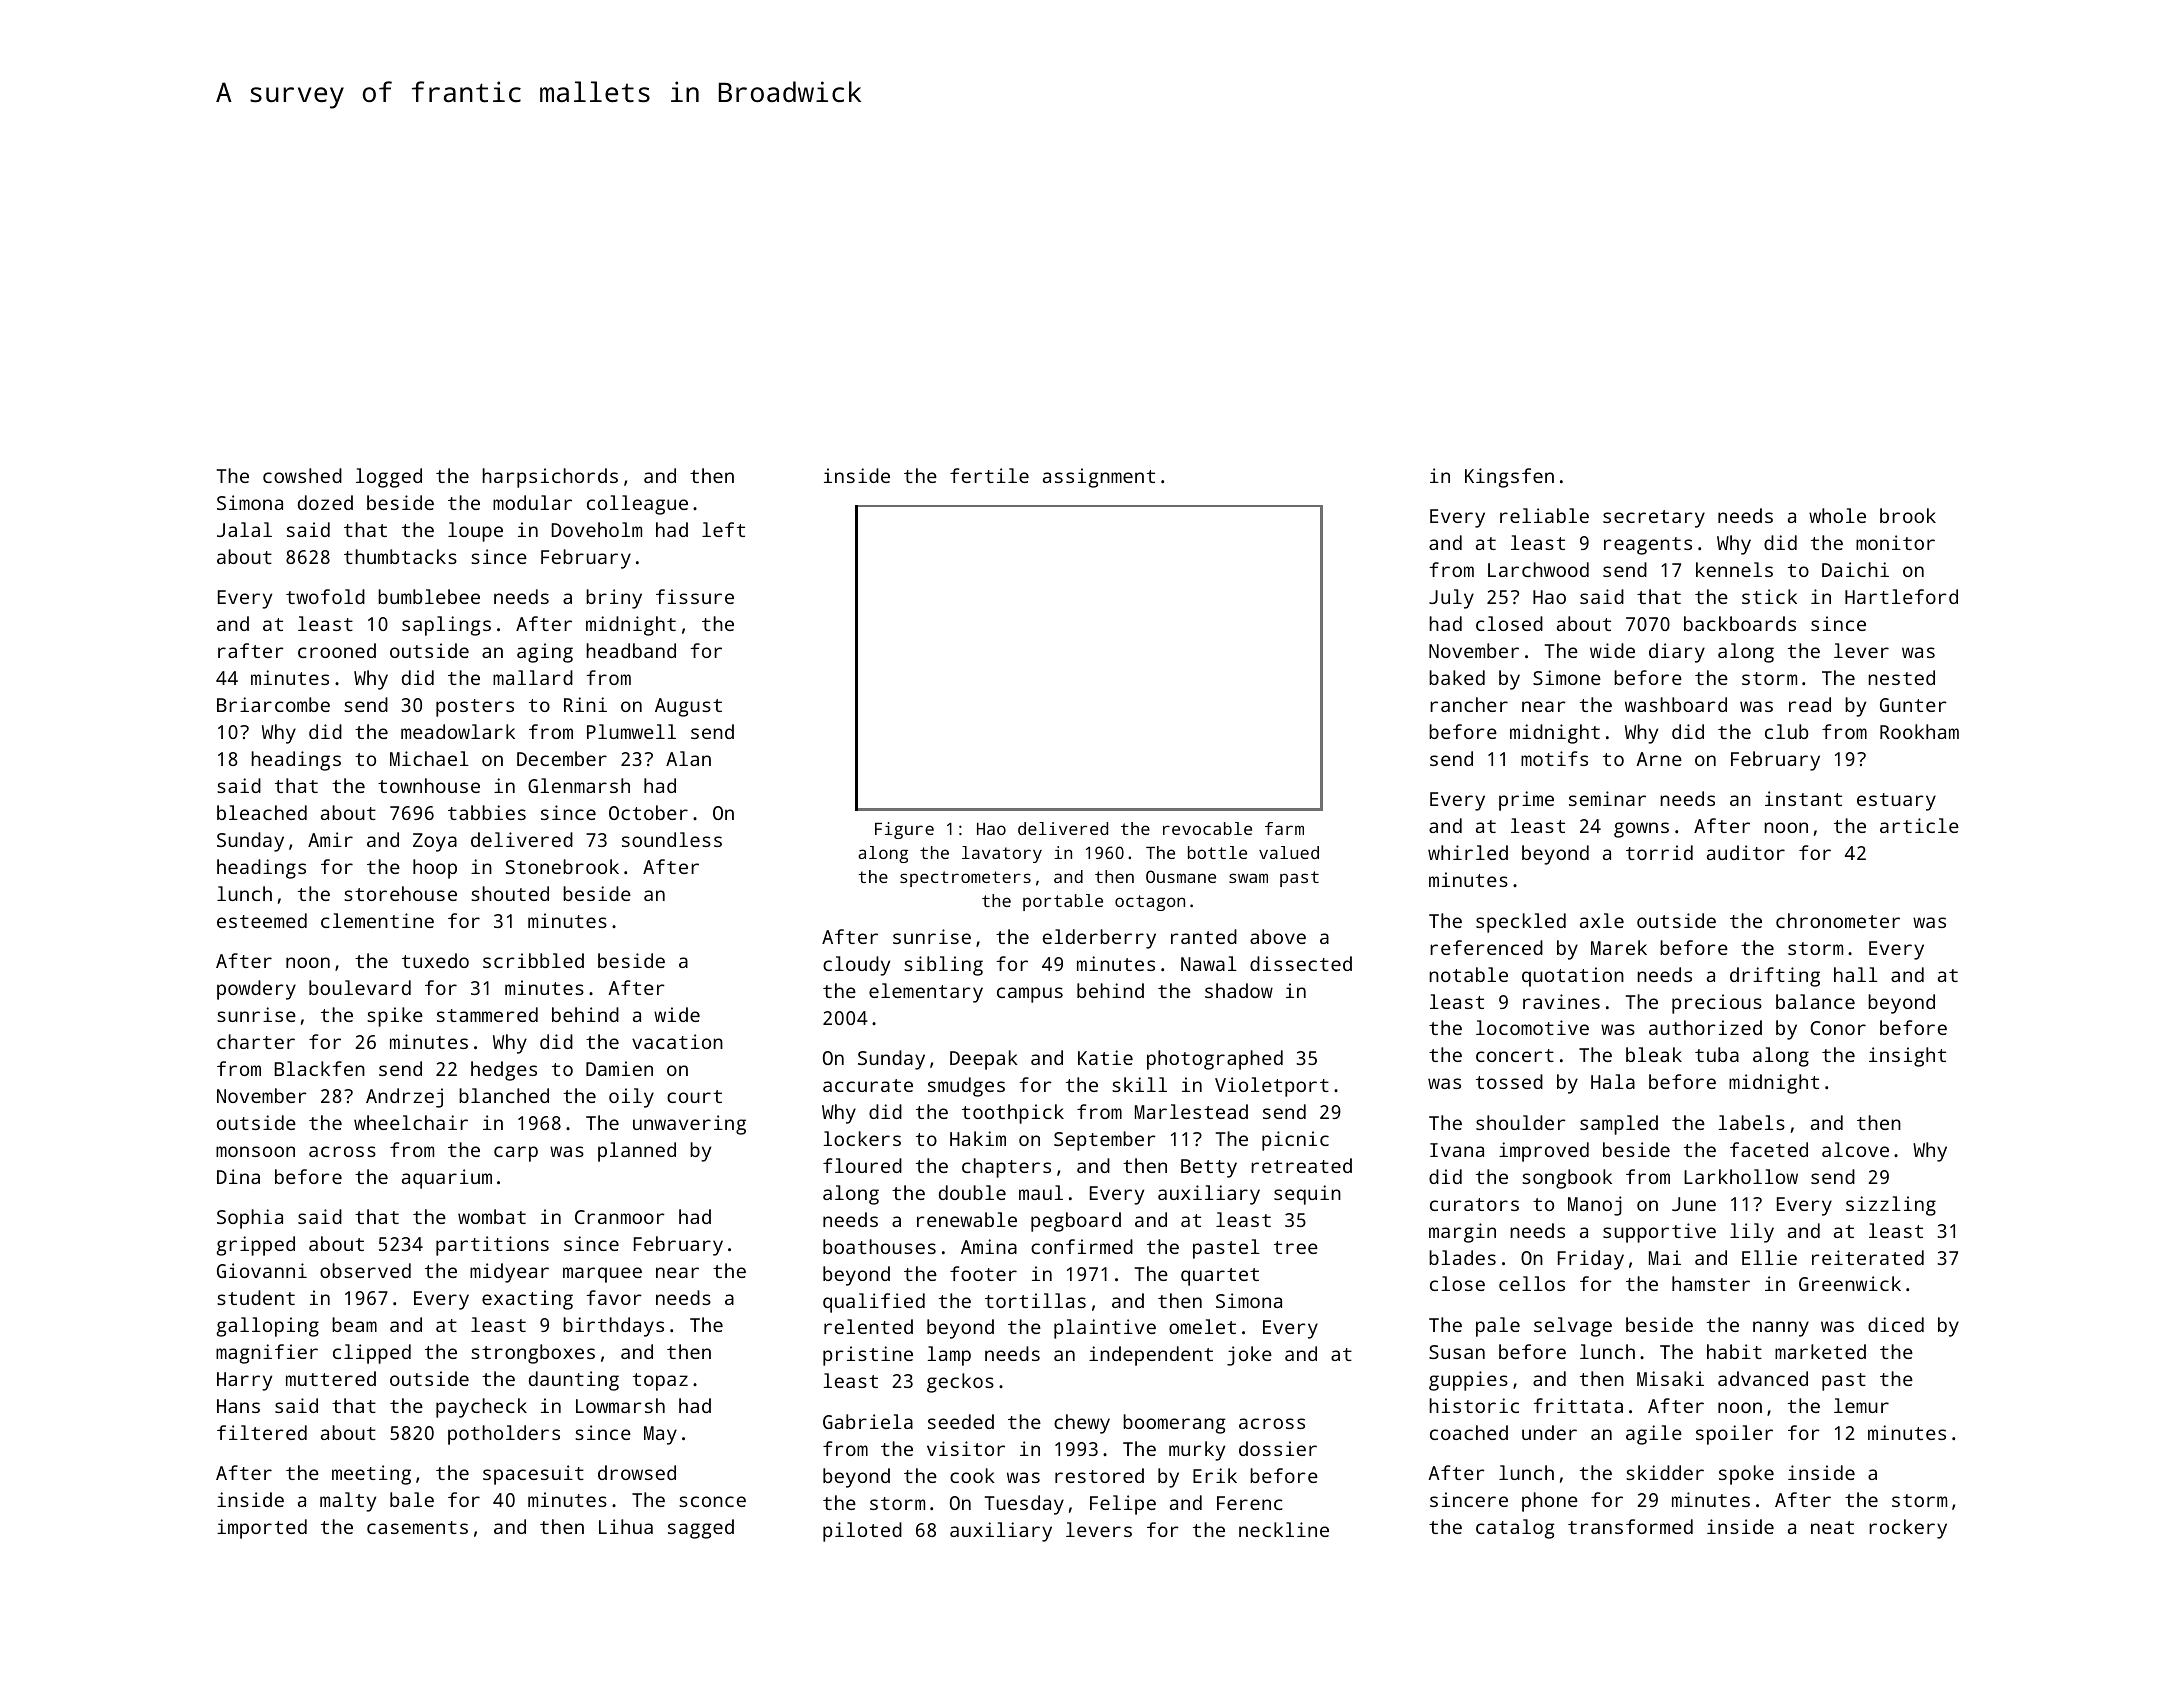 This screenshot has width=2178, height=1683. I want to click on sampled, so click(1619, 1125).
